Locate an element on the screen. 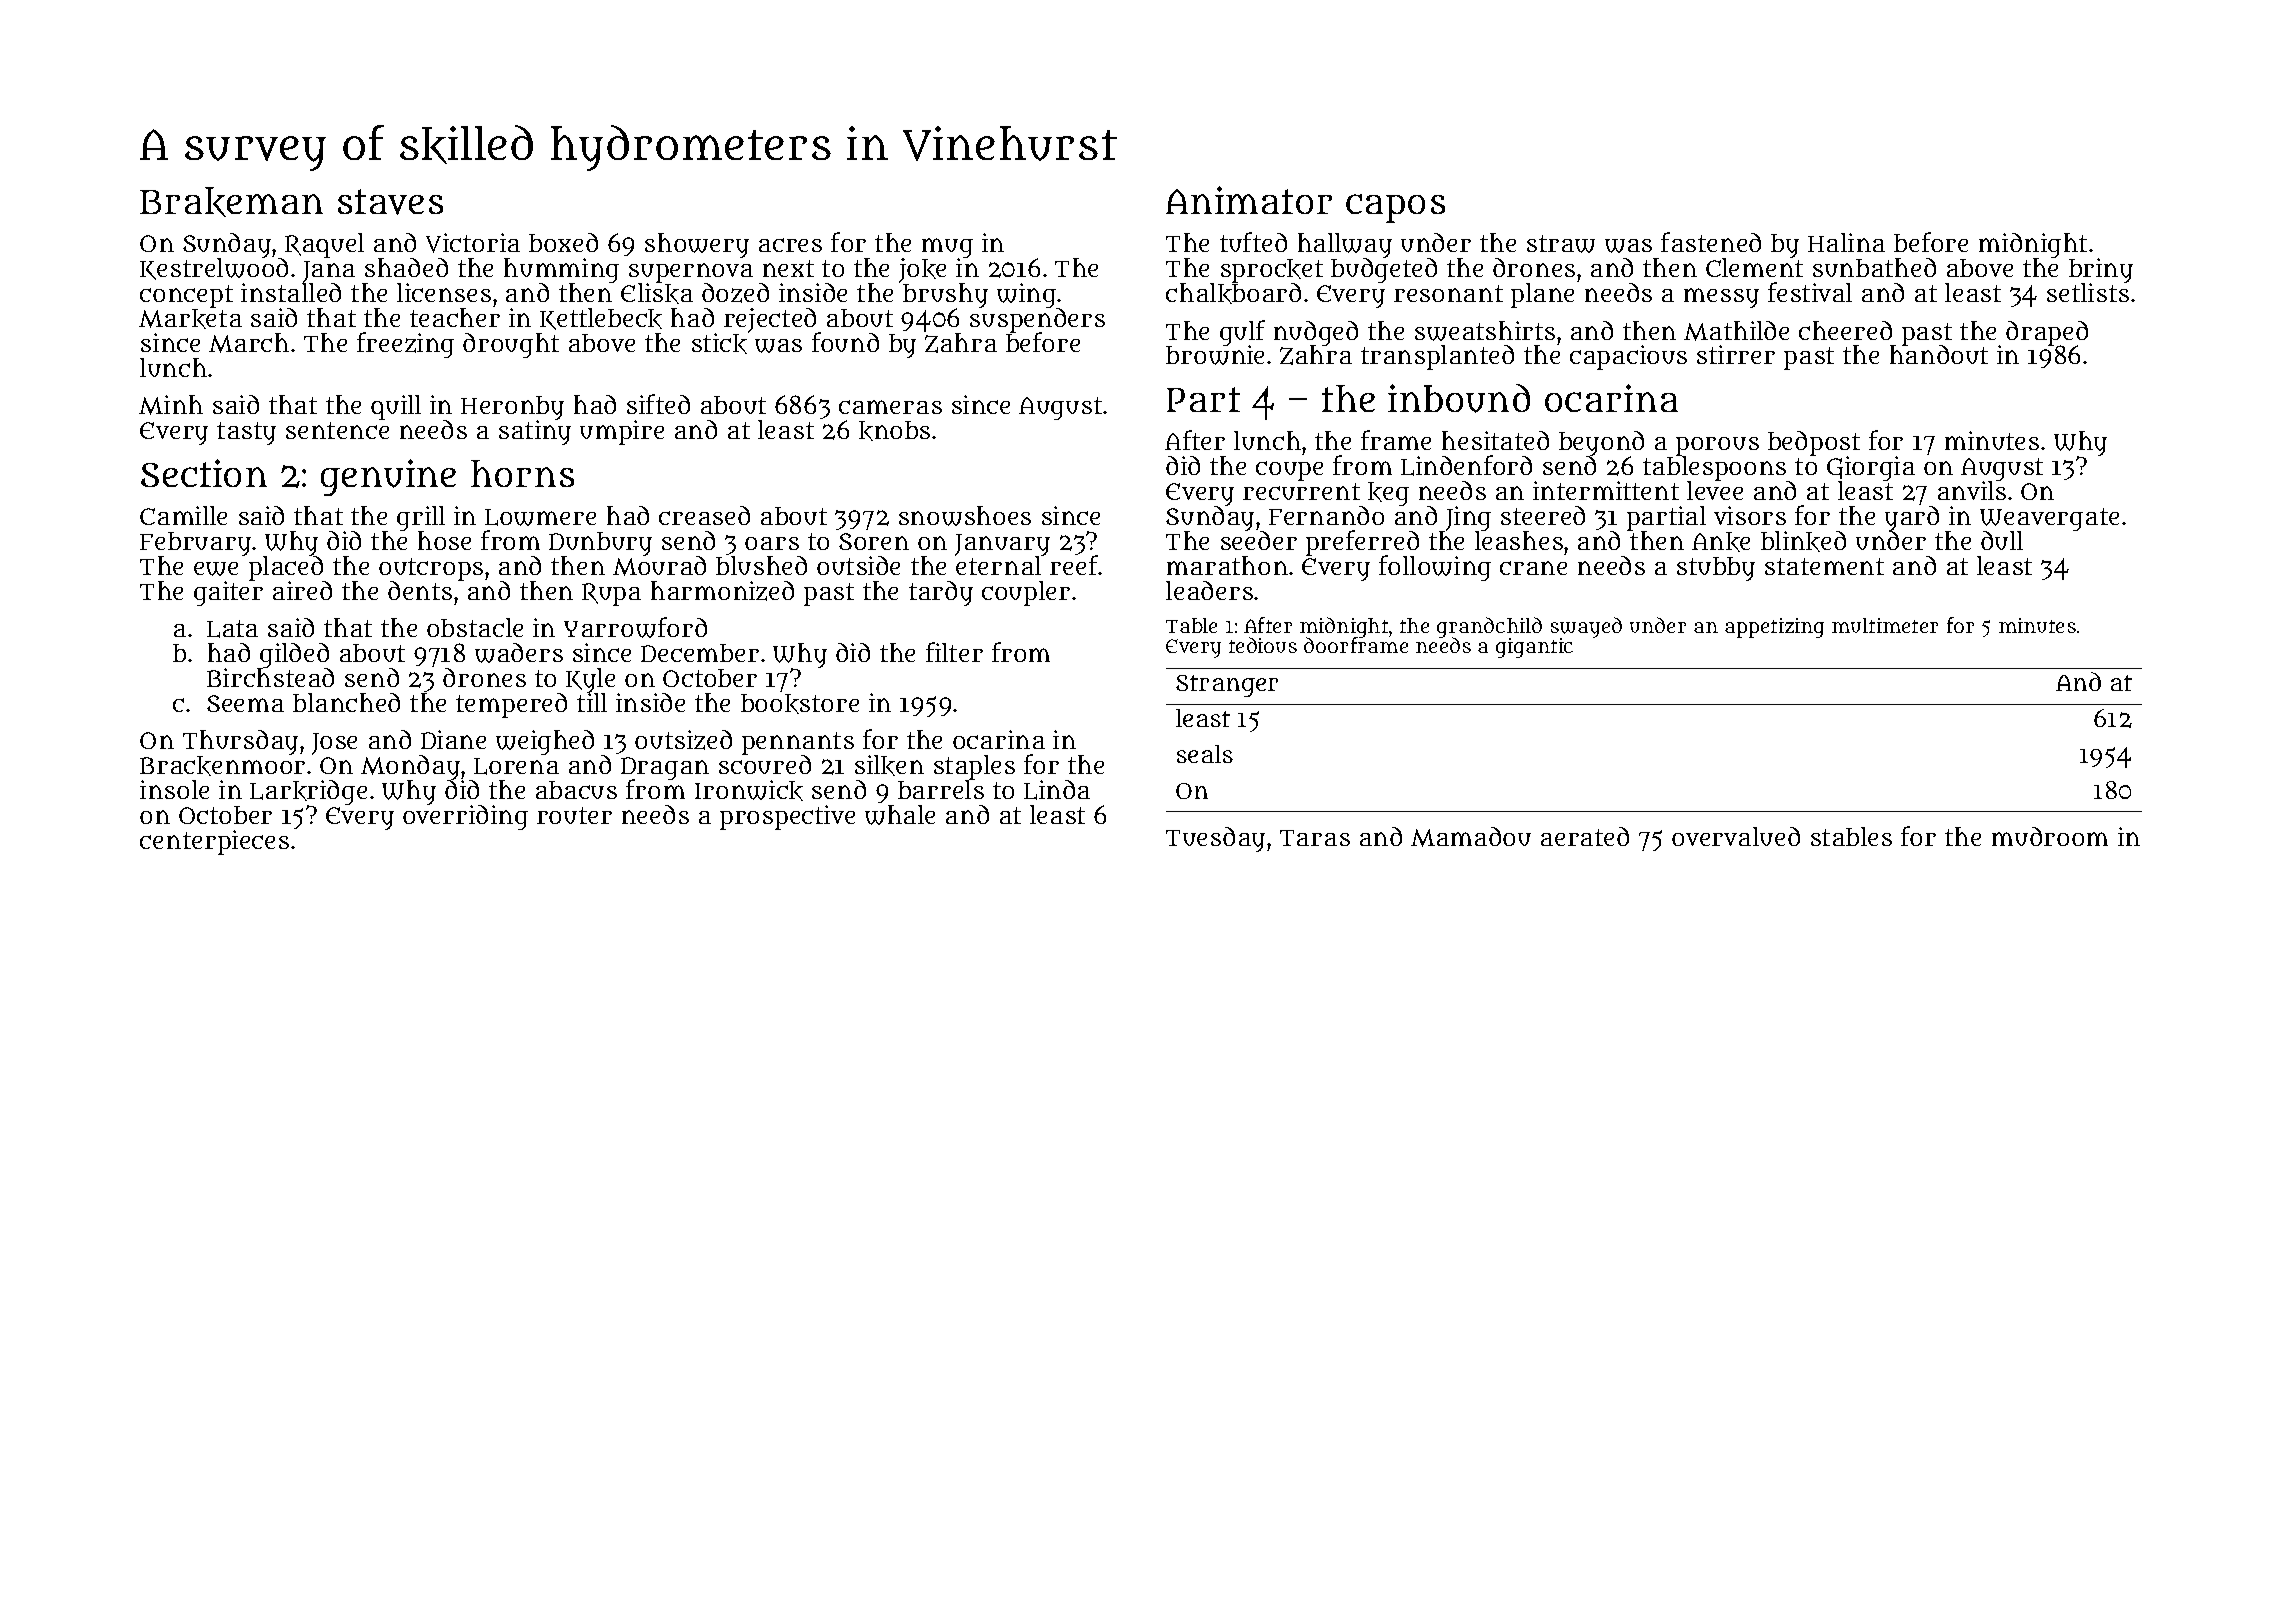  Animator is located at coordinates (1249, 200).
